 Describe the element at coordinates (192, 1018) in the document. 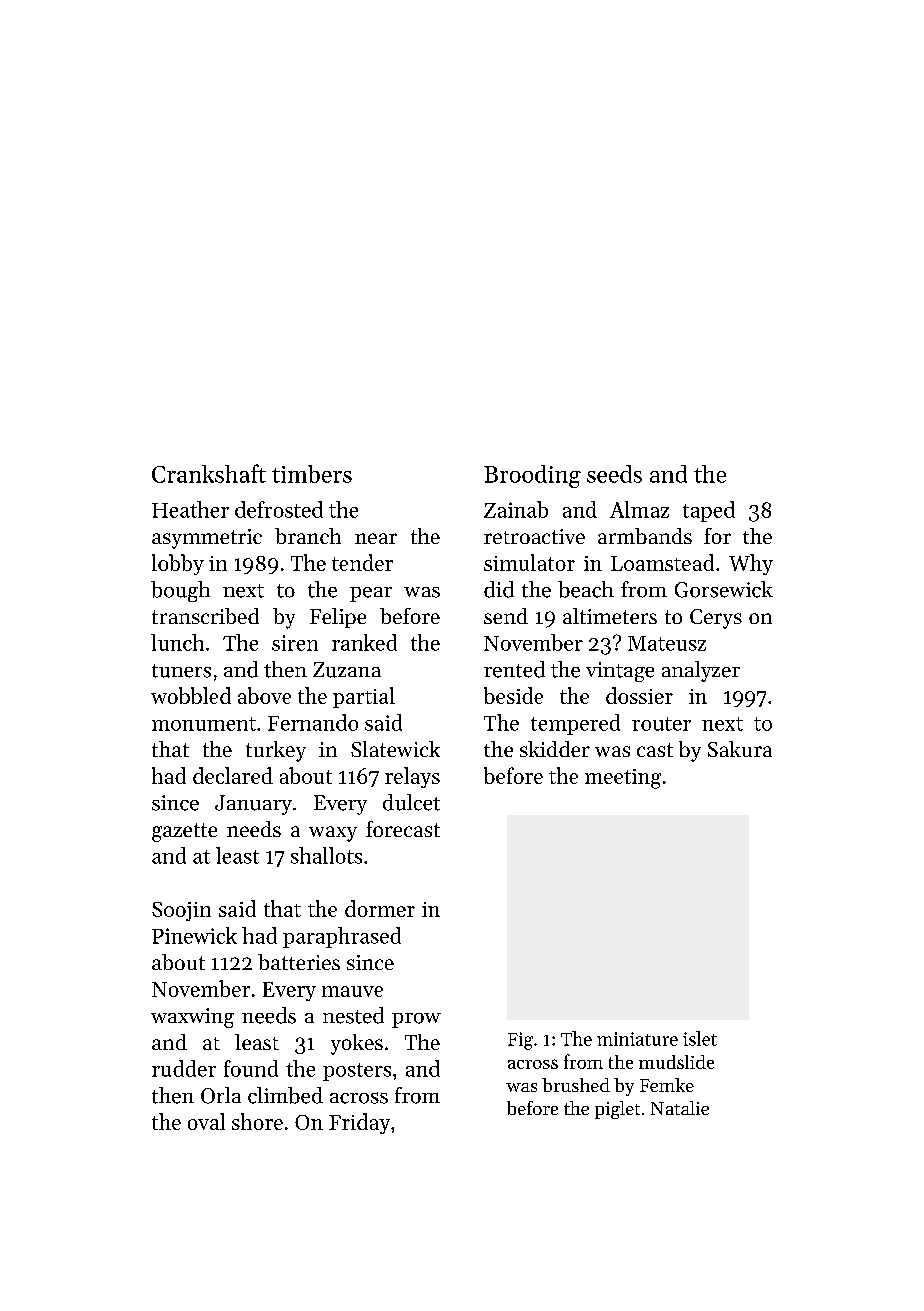

I see `waxwing` at that location.
